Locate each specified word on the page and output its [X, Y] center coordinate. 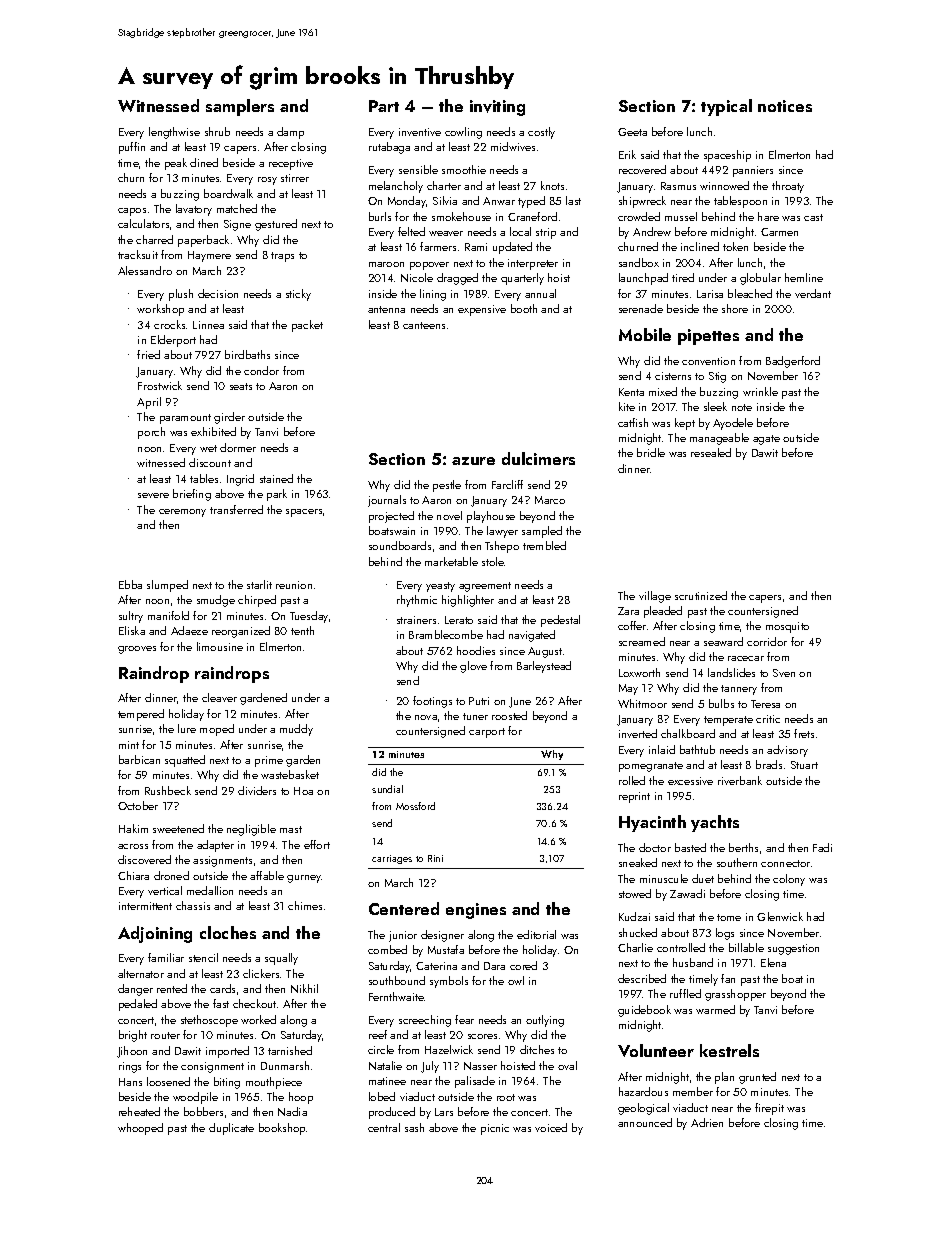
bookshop [283, 1129]
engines [476, 911]
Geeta [632, 132]
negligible [251, 830]
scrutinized [701, 595]
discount [210, 462]
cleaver [219, 697]
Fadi [822, 847]
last [573, 200]
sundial [387, 789]
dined [204, 162]
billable [746, 947]
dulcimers [538, 458]
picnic [495, 1129]
